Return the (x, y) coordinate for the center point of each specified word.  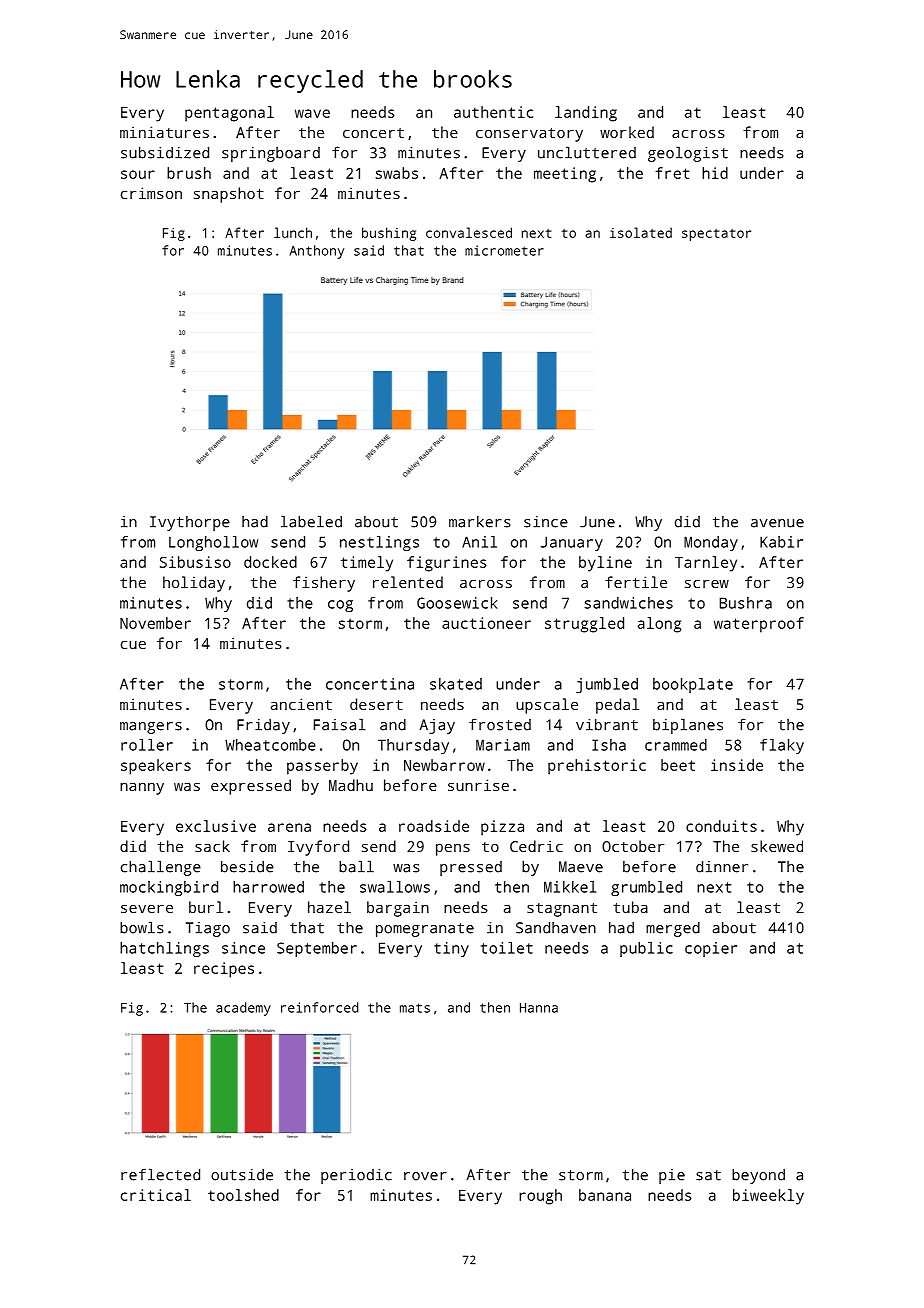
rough (540, 1197)
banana (605, 1195)
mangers (151, 728)
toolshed (243, 1195)
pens (453, 850)
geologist (688, 154)
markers (479, 522)
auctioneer (486, 623)
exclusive (216, 826)
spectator (716, 235)
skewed (777, 846)
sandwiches (628, 603)
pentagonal (229, 114)
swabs (397, 173)
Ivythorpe (190, 523)
